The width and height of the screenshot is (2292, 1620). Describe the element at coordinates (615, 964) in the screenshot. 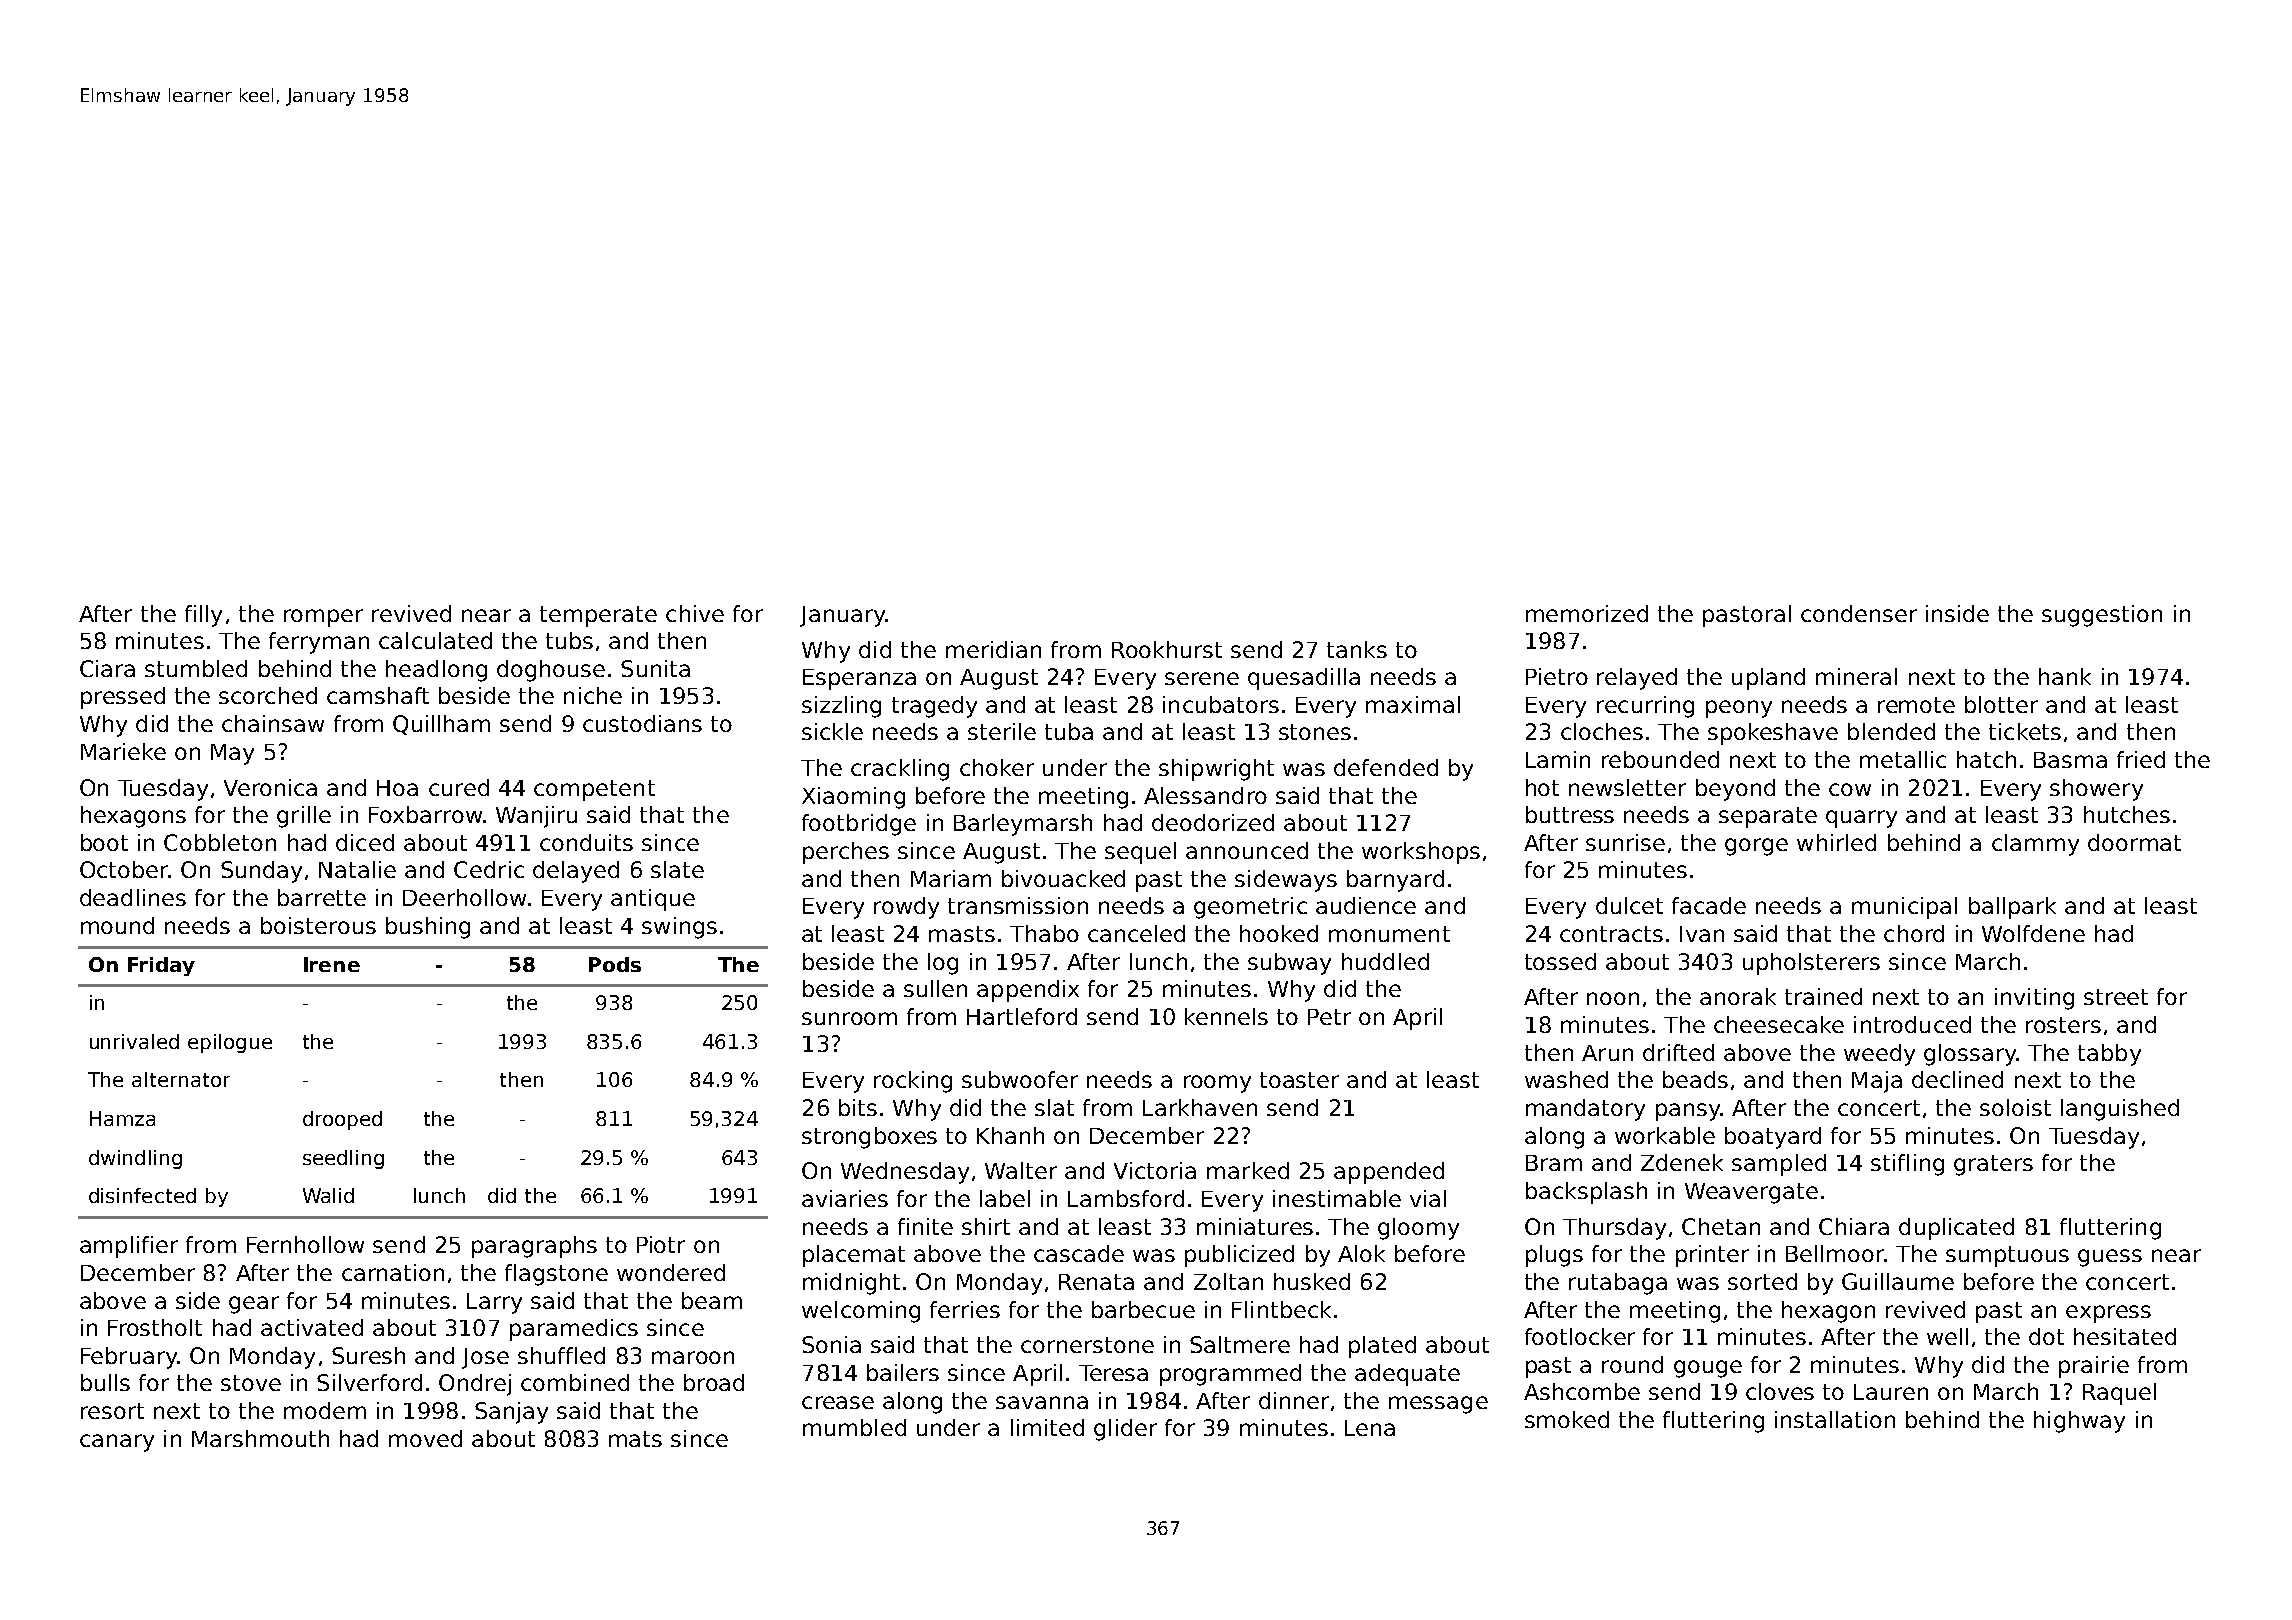

I see `Pods` at that location.
